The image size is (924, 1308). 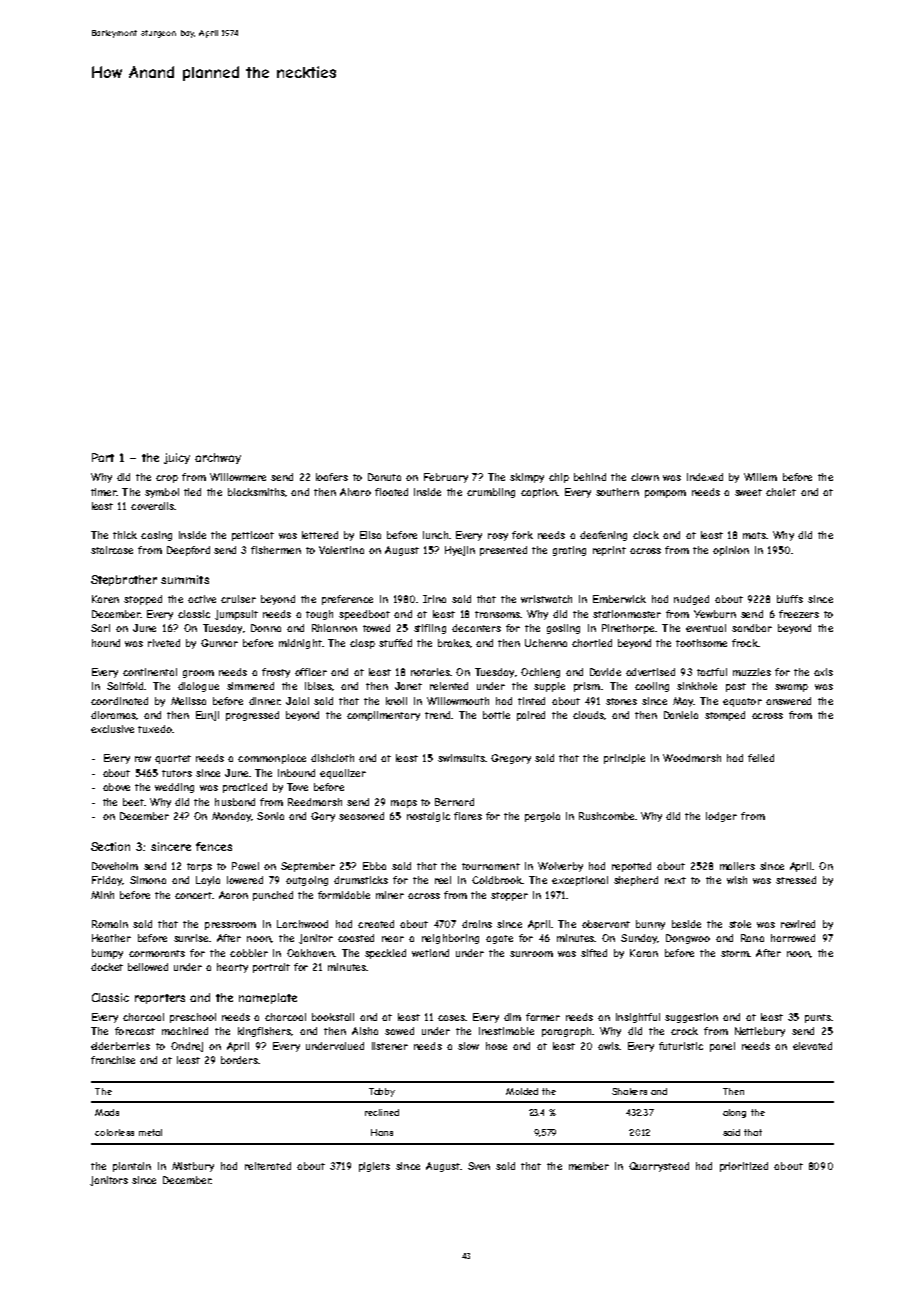 What do you see at coordinates (156, 536) in the screenshot?
I see `casing` at bounding box center [156, 536].
